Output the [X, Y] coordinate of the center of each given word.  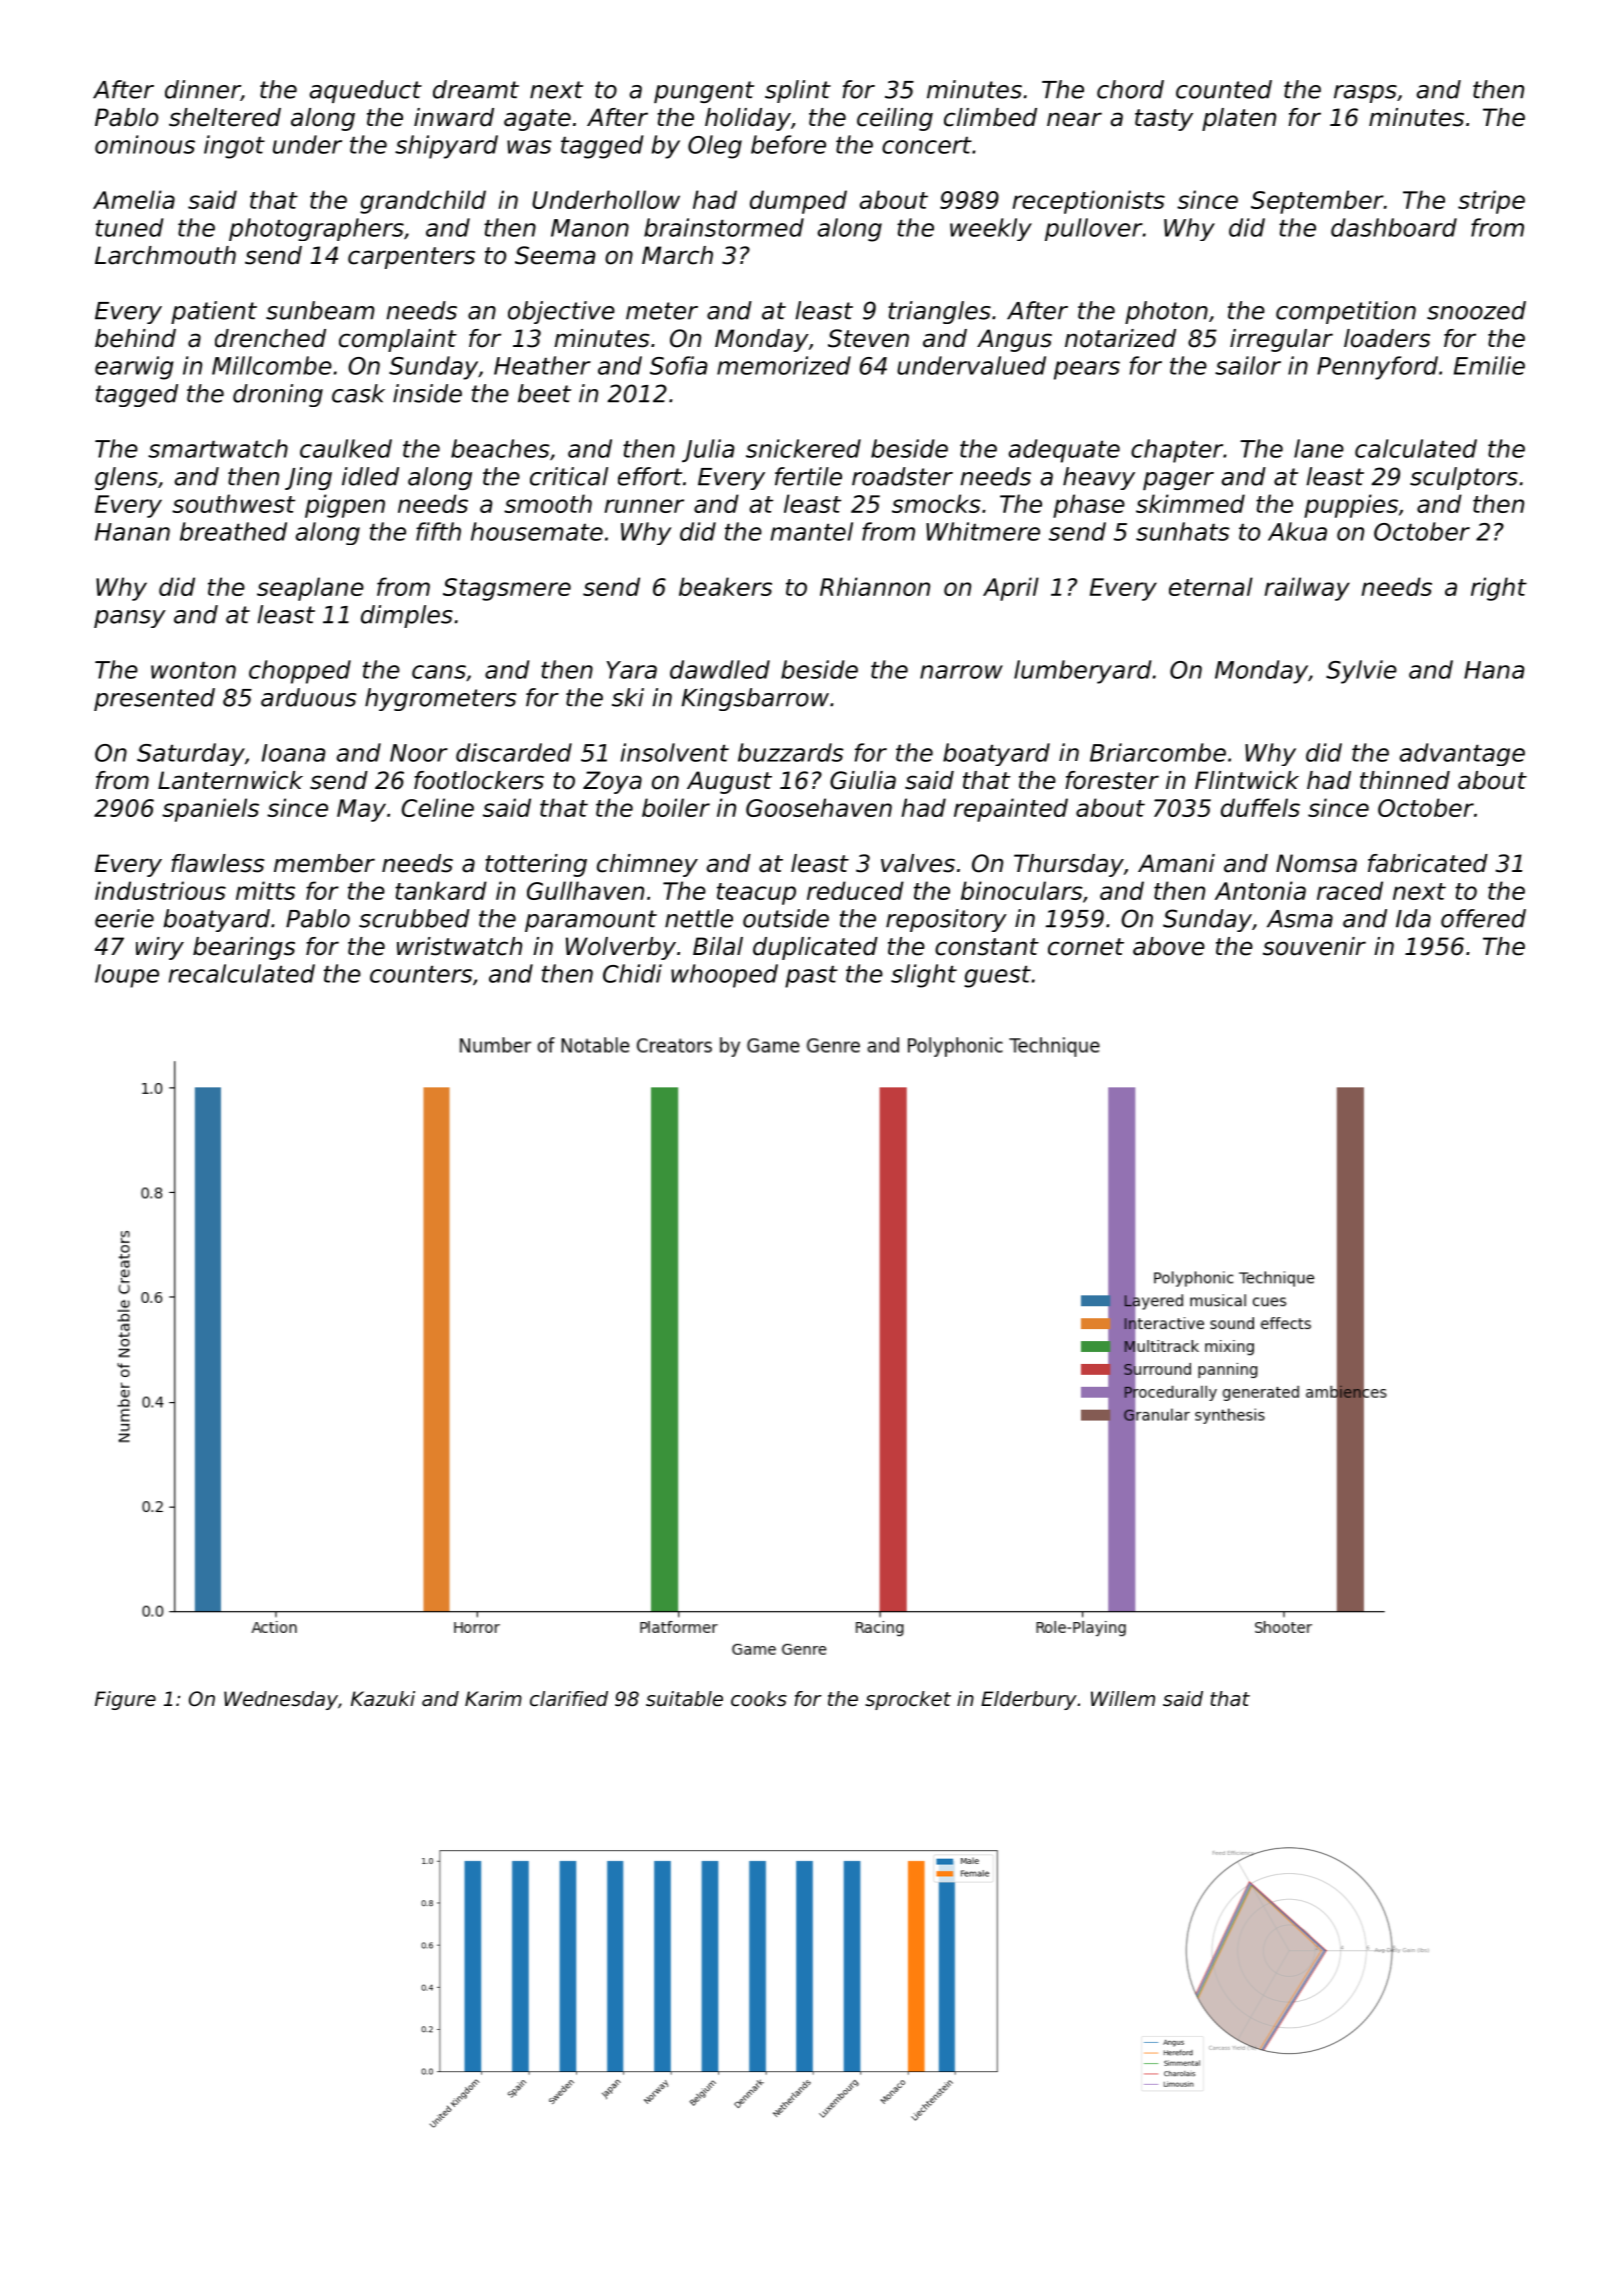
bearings [244, 948]
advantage [1462, 754]
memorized [784, 365]
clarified [569, 1699]
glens [126, 478]
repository [946, 920]
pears [1087, 370]
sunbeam [320, 310]
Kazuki [383, 1698]
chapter [1177, 451]
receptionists [1088, 202]
